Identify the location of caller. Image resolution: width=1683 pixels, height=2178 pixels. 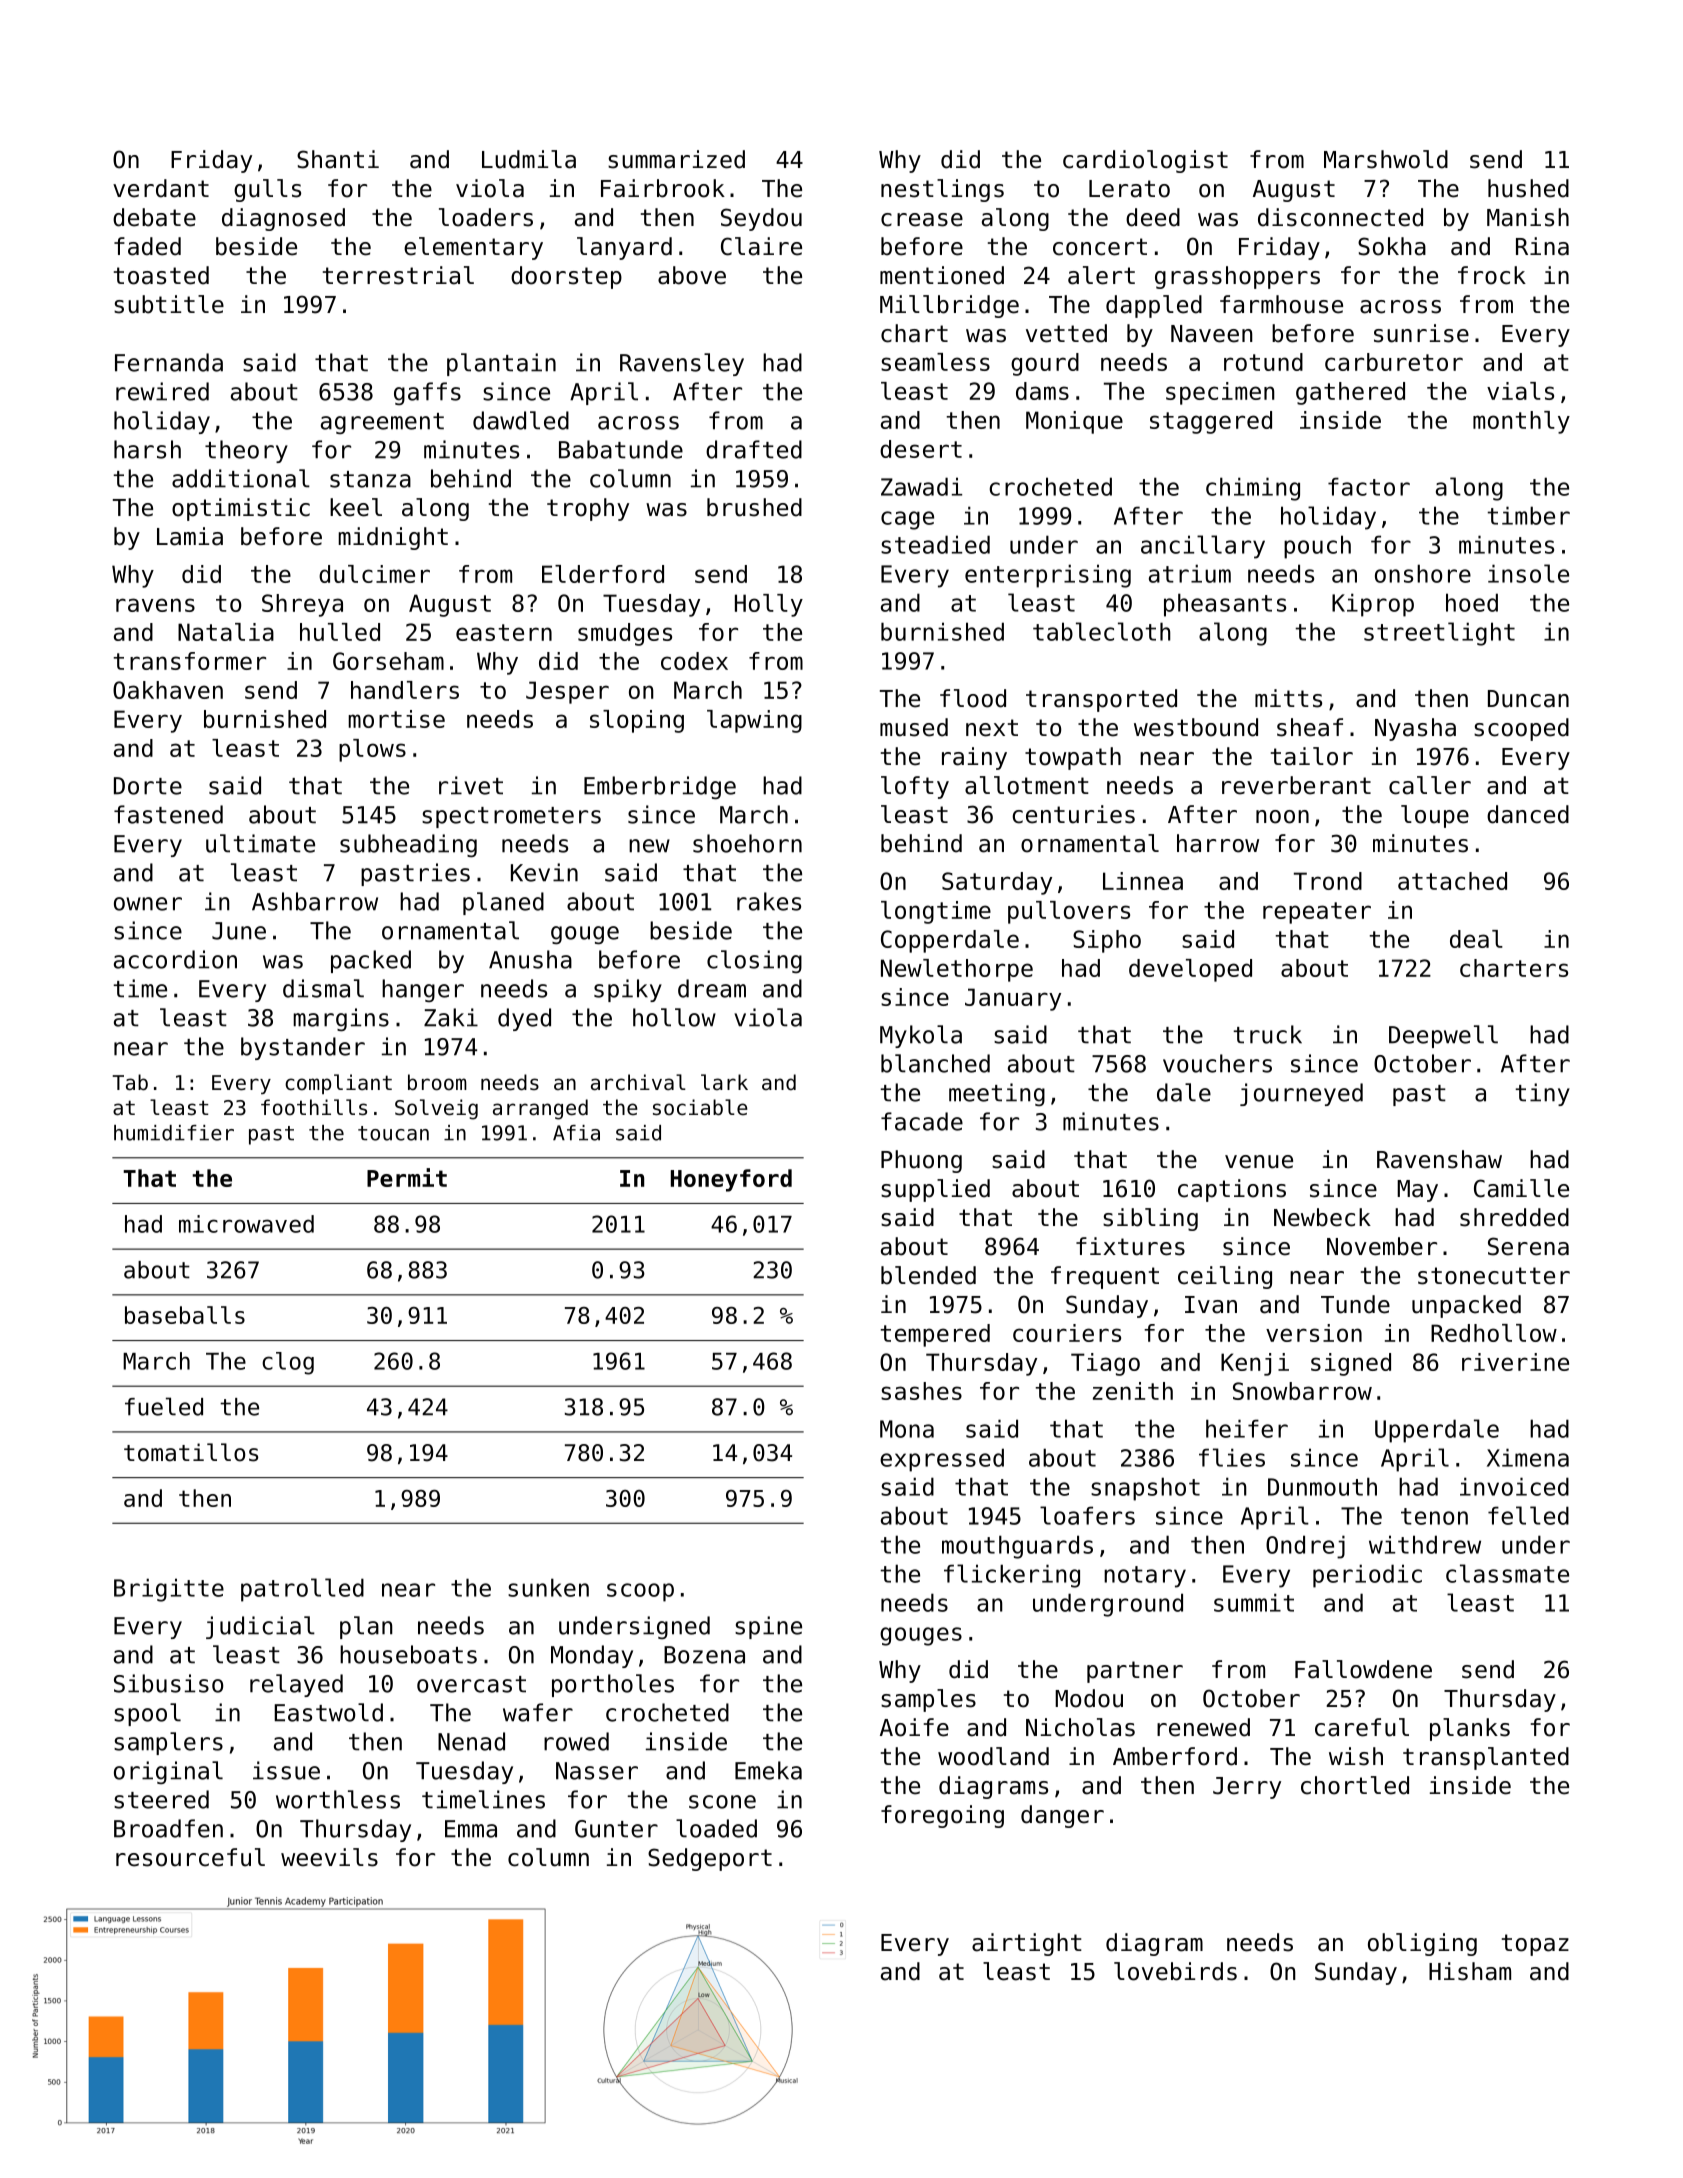
(1430, 785).
